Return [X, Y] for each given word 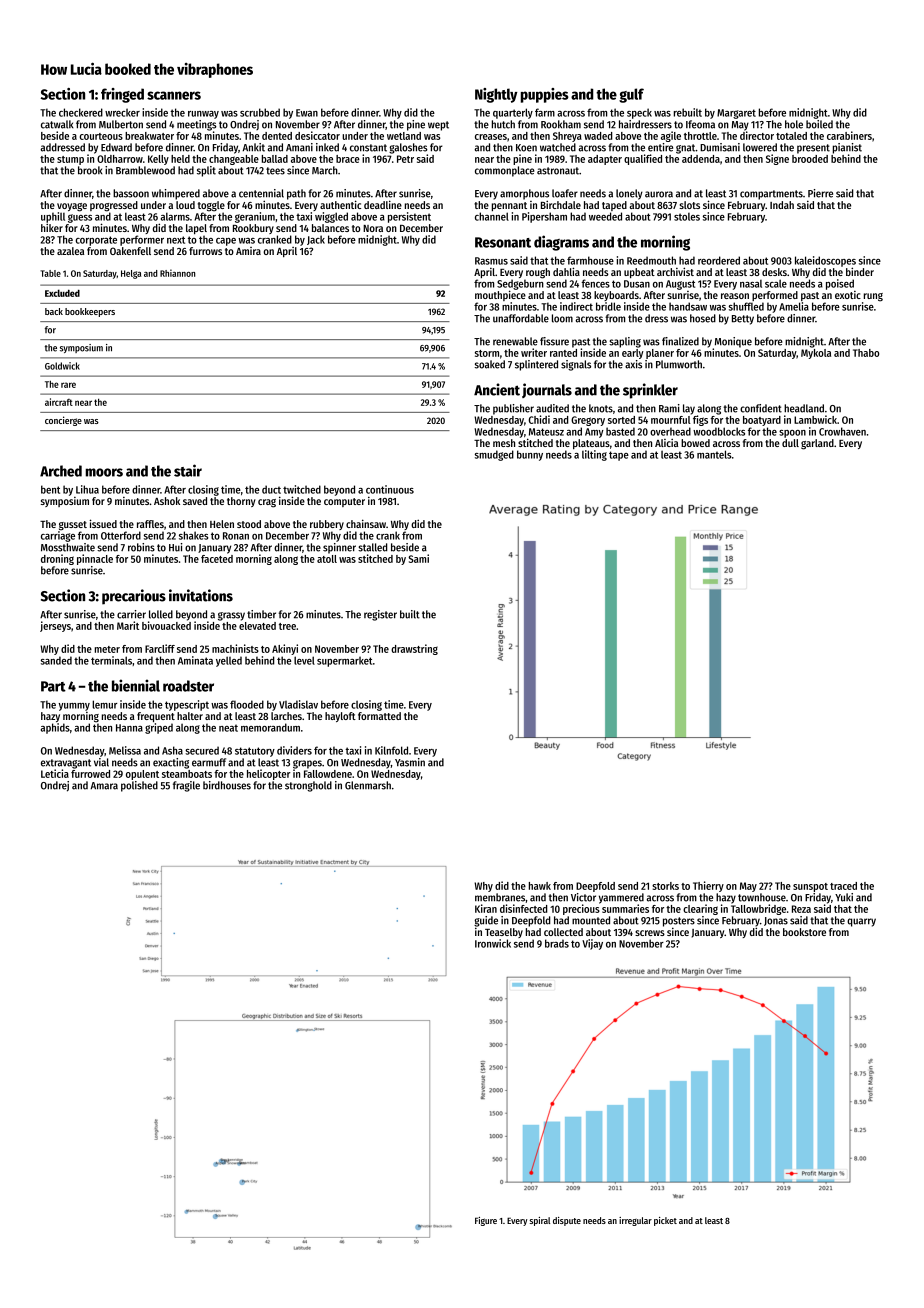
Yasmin [410, 762]
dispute [567, 1221]
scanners [174, 95]
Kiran [486, 908]
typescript [187, 705]
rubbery [327, 525]
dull [790, 443]
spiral [539, 1221]
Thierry [708, 886]
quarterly [513, 113]
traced [843, 886]
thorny [241, 502]
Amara [104, 786]
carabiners [849, 135]
